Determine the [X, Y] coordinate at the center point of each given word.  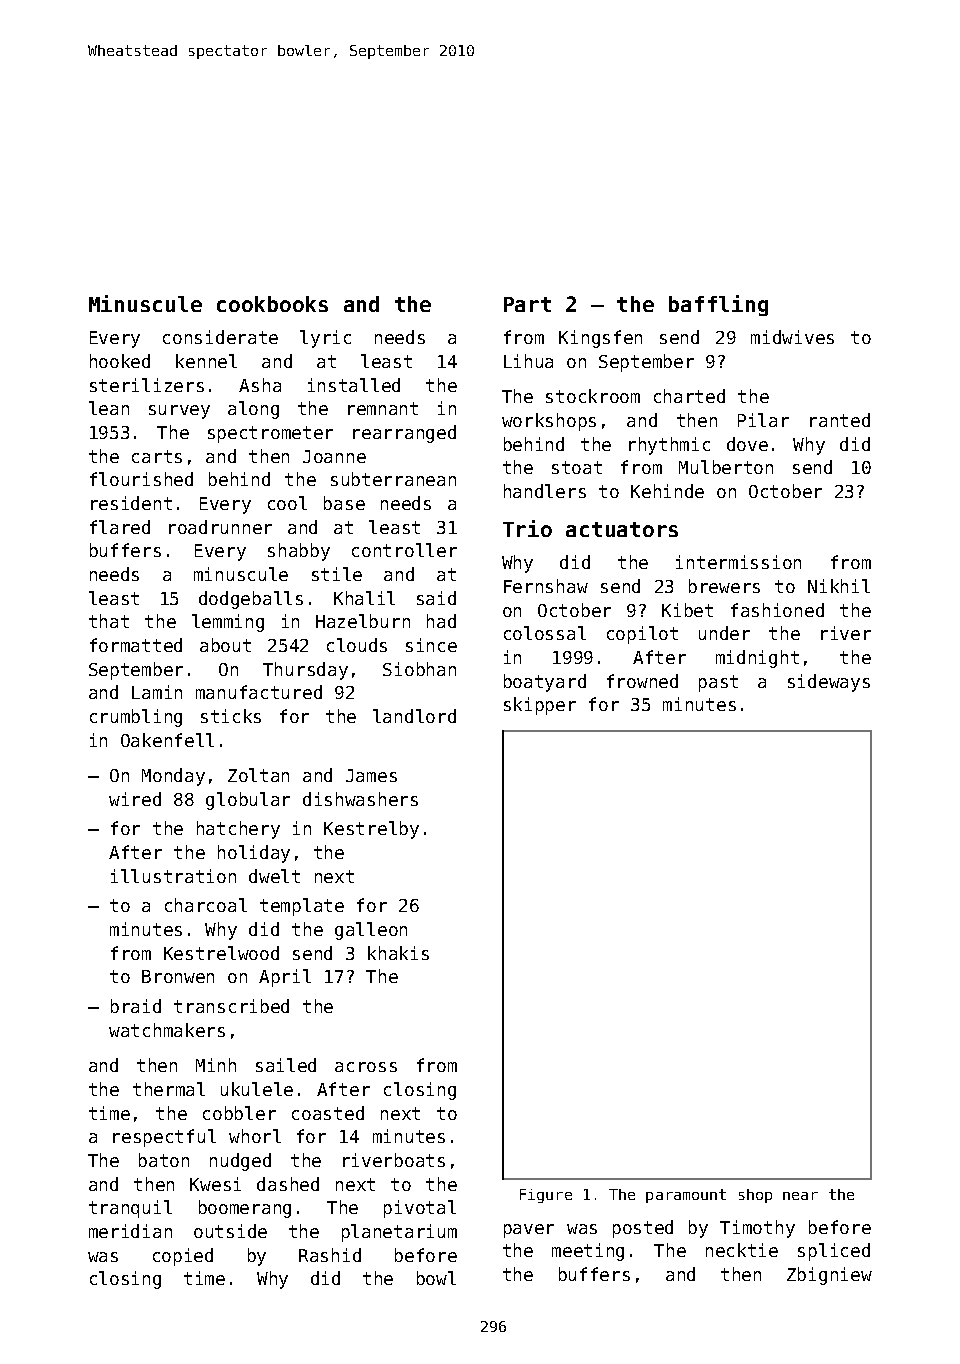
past [718, 683]
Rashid [330, 1255]
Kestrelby [371, 830]
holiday [254, 854]
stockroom [593, 396]
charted [689, 396]
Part [527, 304]
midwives [792, 337]
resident [131, 503]
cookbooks [272, 304]
